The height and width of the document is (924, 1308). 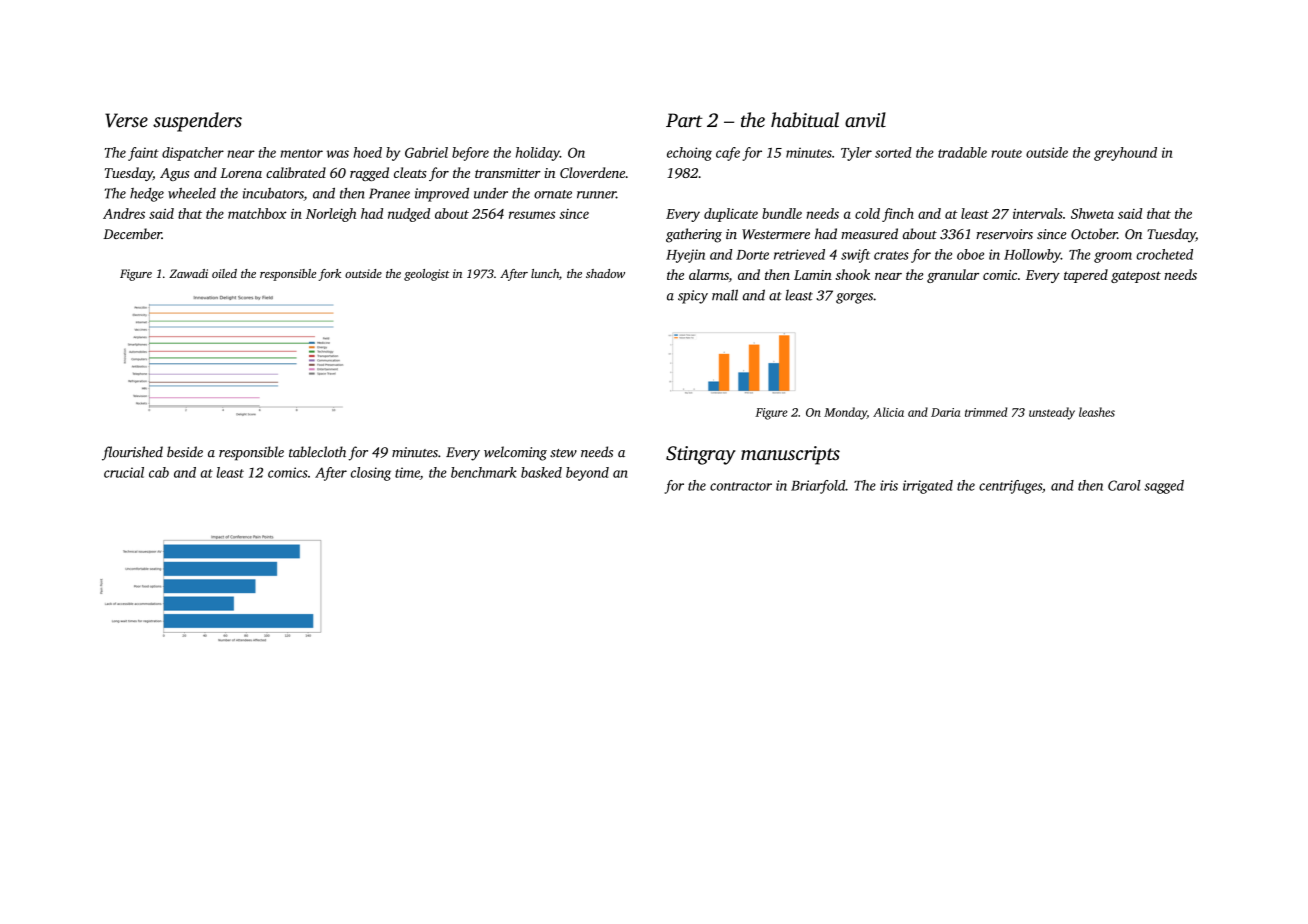 I want to click on cab, so click(x=159, y=472).
